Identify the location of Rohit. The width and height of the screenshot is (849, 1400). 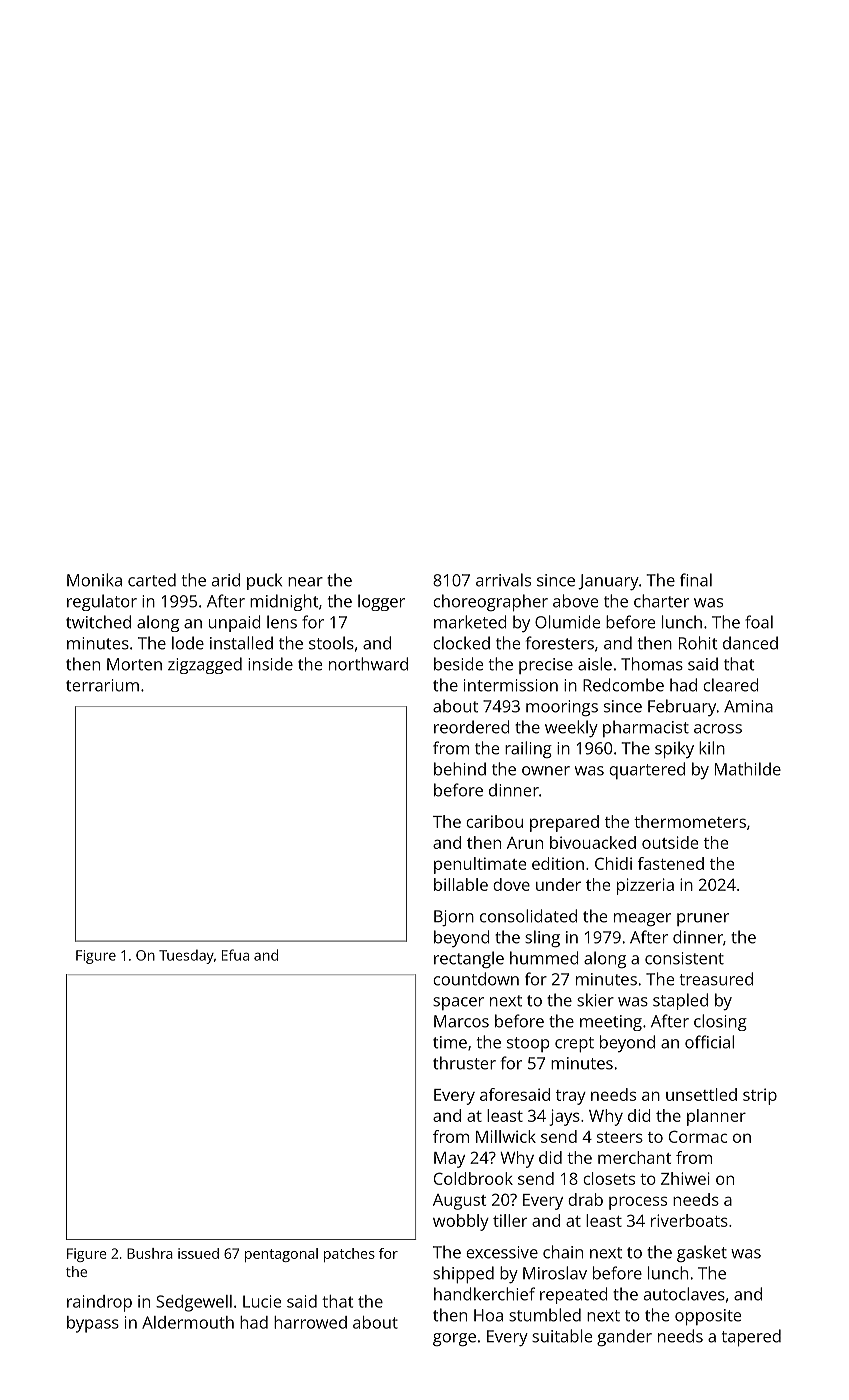
(698, 643).
